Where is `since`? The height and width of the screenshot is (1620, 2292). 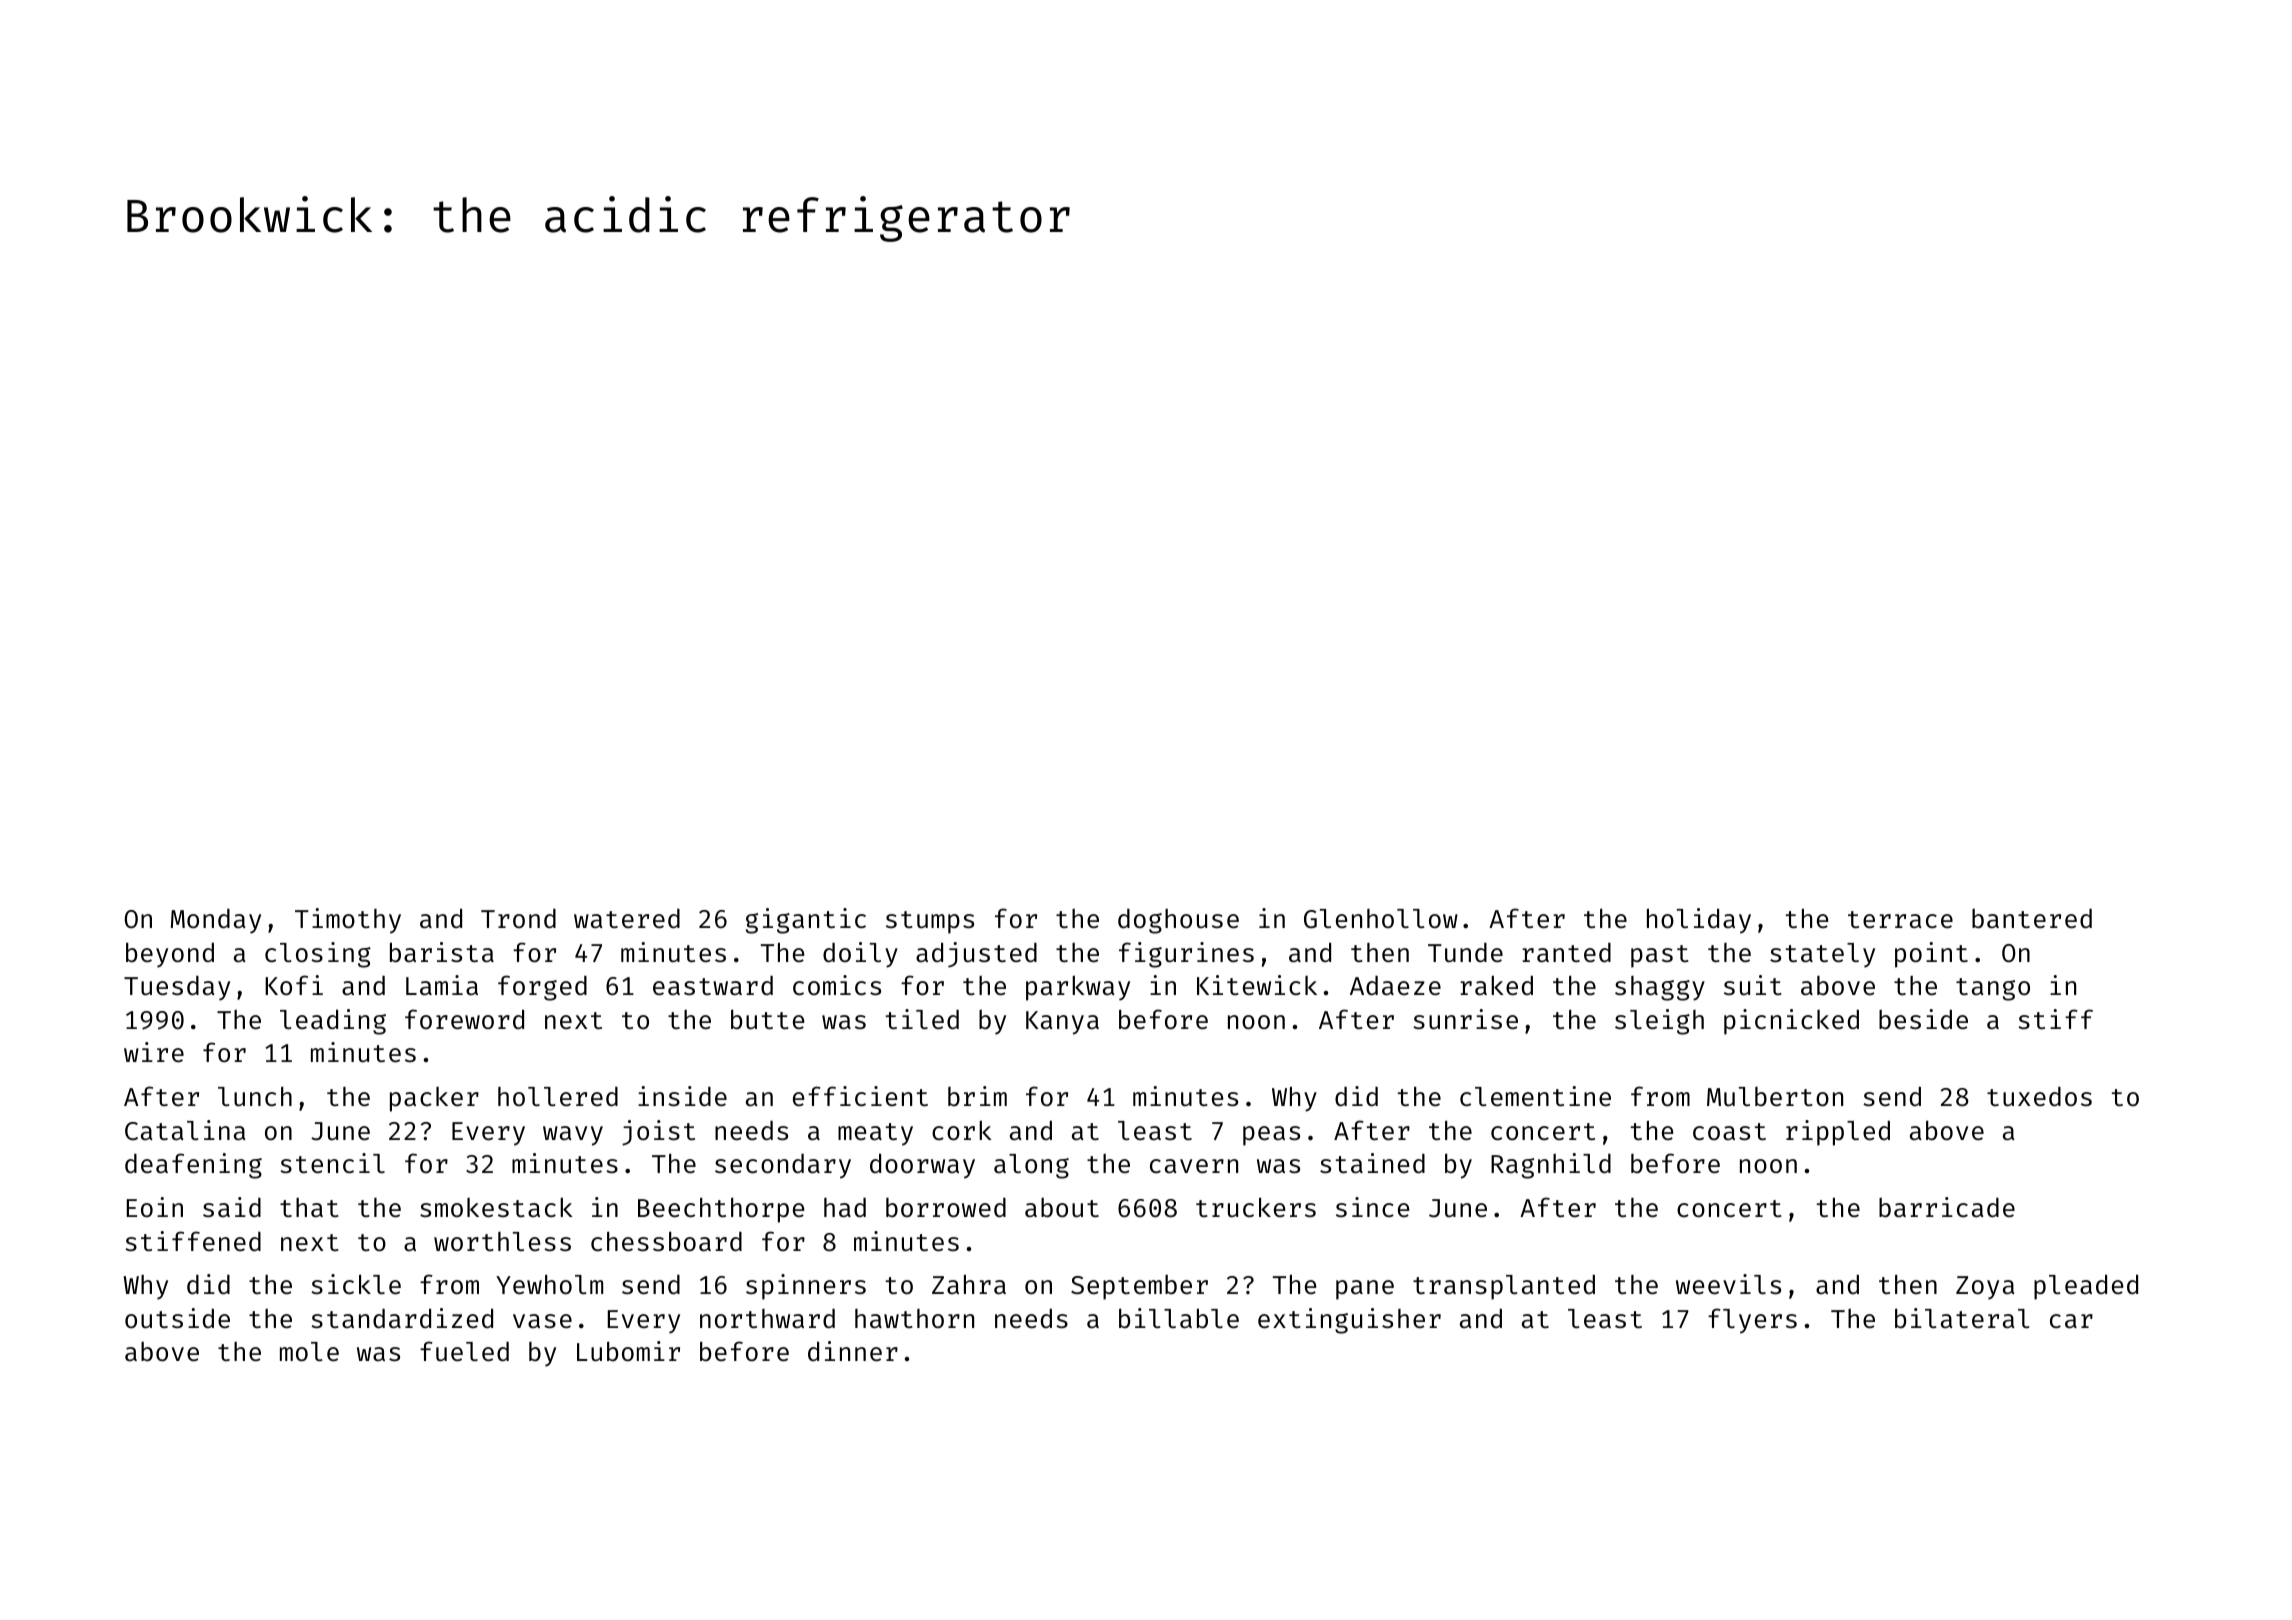
since is located at coordinates (1372, 1207).
